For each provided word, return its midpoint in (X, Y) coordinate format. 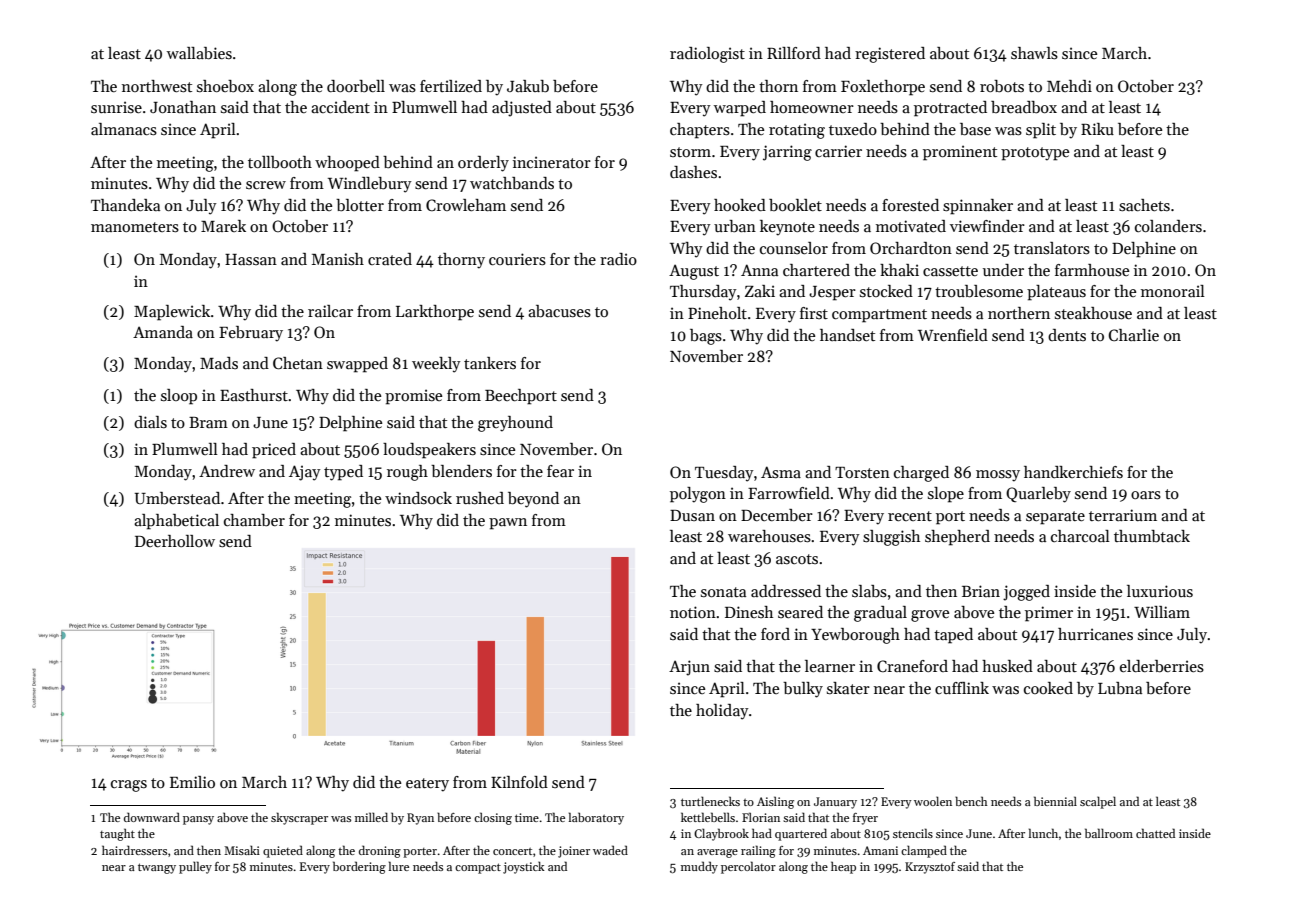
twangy (157, 868)
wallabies (199, 53)
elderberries (1162, 666)
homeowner (812, 107)
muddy (699, 867)
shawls (1034, 53)
